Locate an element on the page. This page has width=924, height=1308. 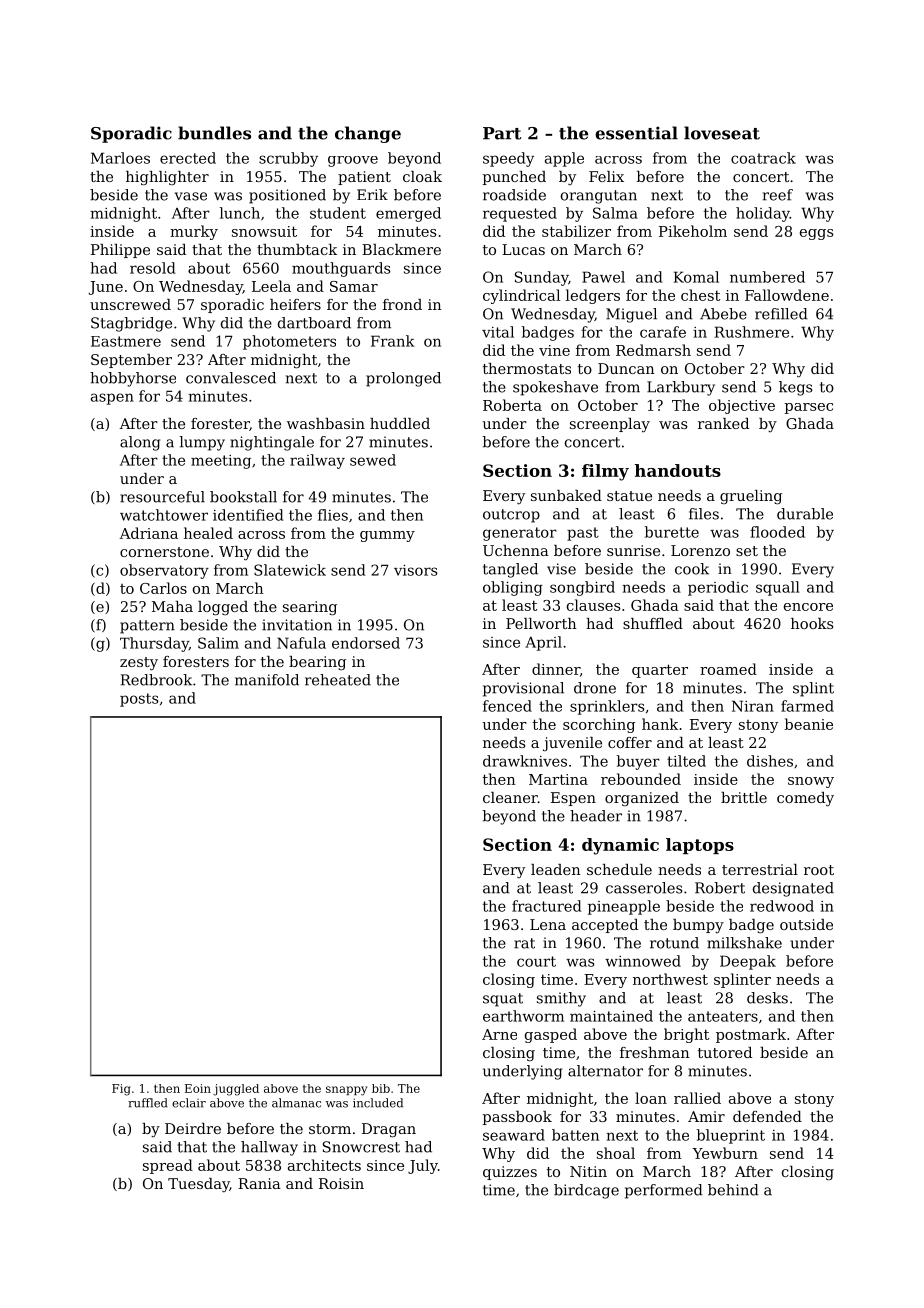
Rania is located at coordinates (259, 1183).
